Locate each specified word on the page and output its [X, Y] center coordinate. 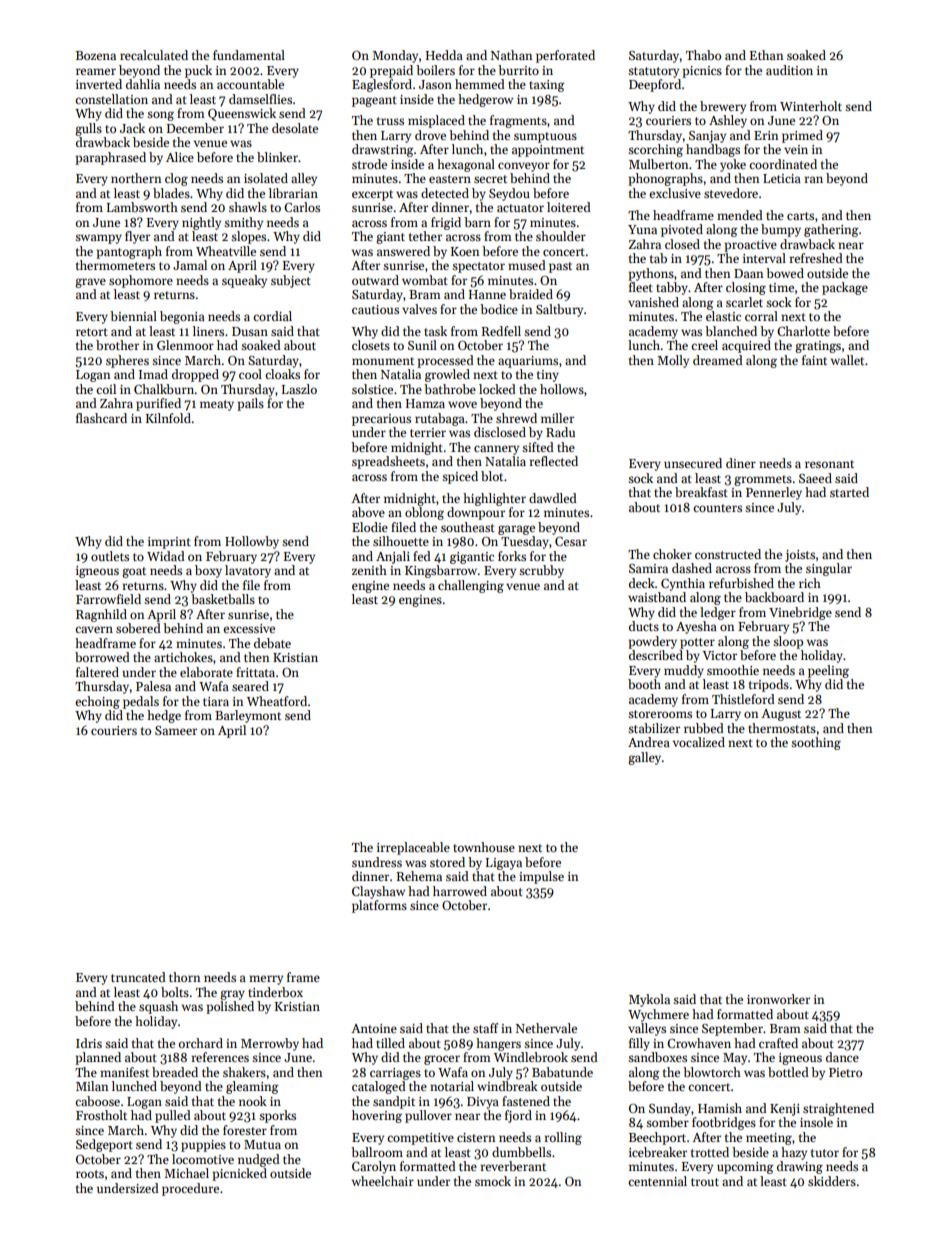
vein [796, 149]
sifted [538, 447]
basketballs [223, 599]
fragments [518, 121]
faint [814, 360]
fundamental [249, 55]
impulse [541, 877]
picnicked [239, 1174]
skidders [832, 1181]
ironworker [778, 999]
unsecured [693, 463]
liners [208, 331]
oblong [424, 513]
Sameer [176, 730]
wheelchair [383, 1181]
